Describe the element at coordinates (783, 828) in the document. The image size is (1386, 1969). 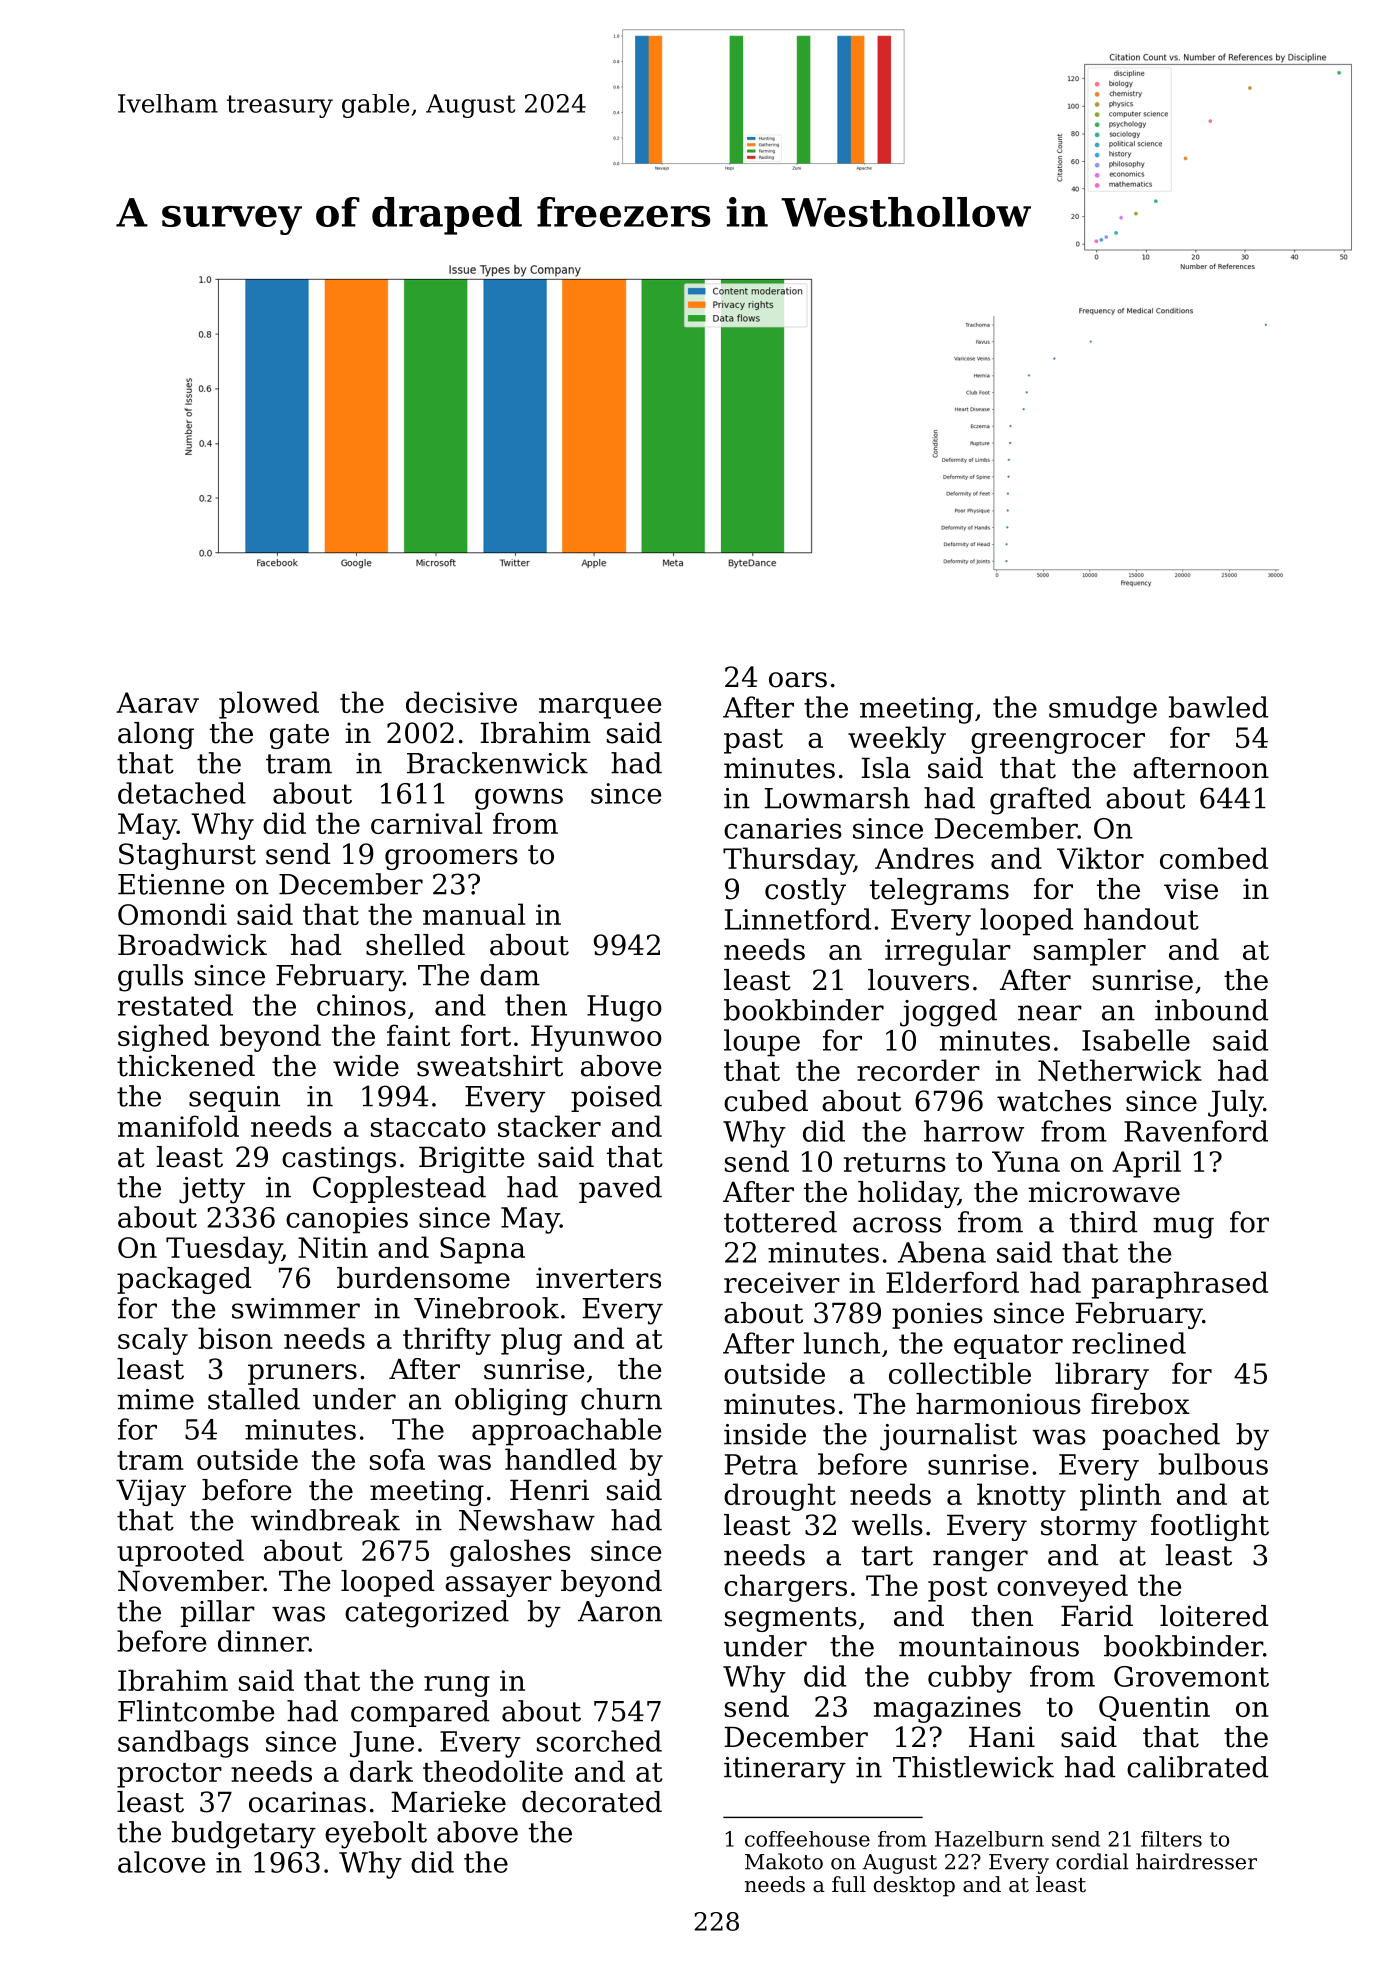
I see `canaries` at that location.
